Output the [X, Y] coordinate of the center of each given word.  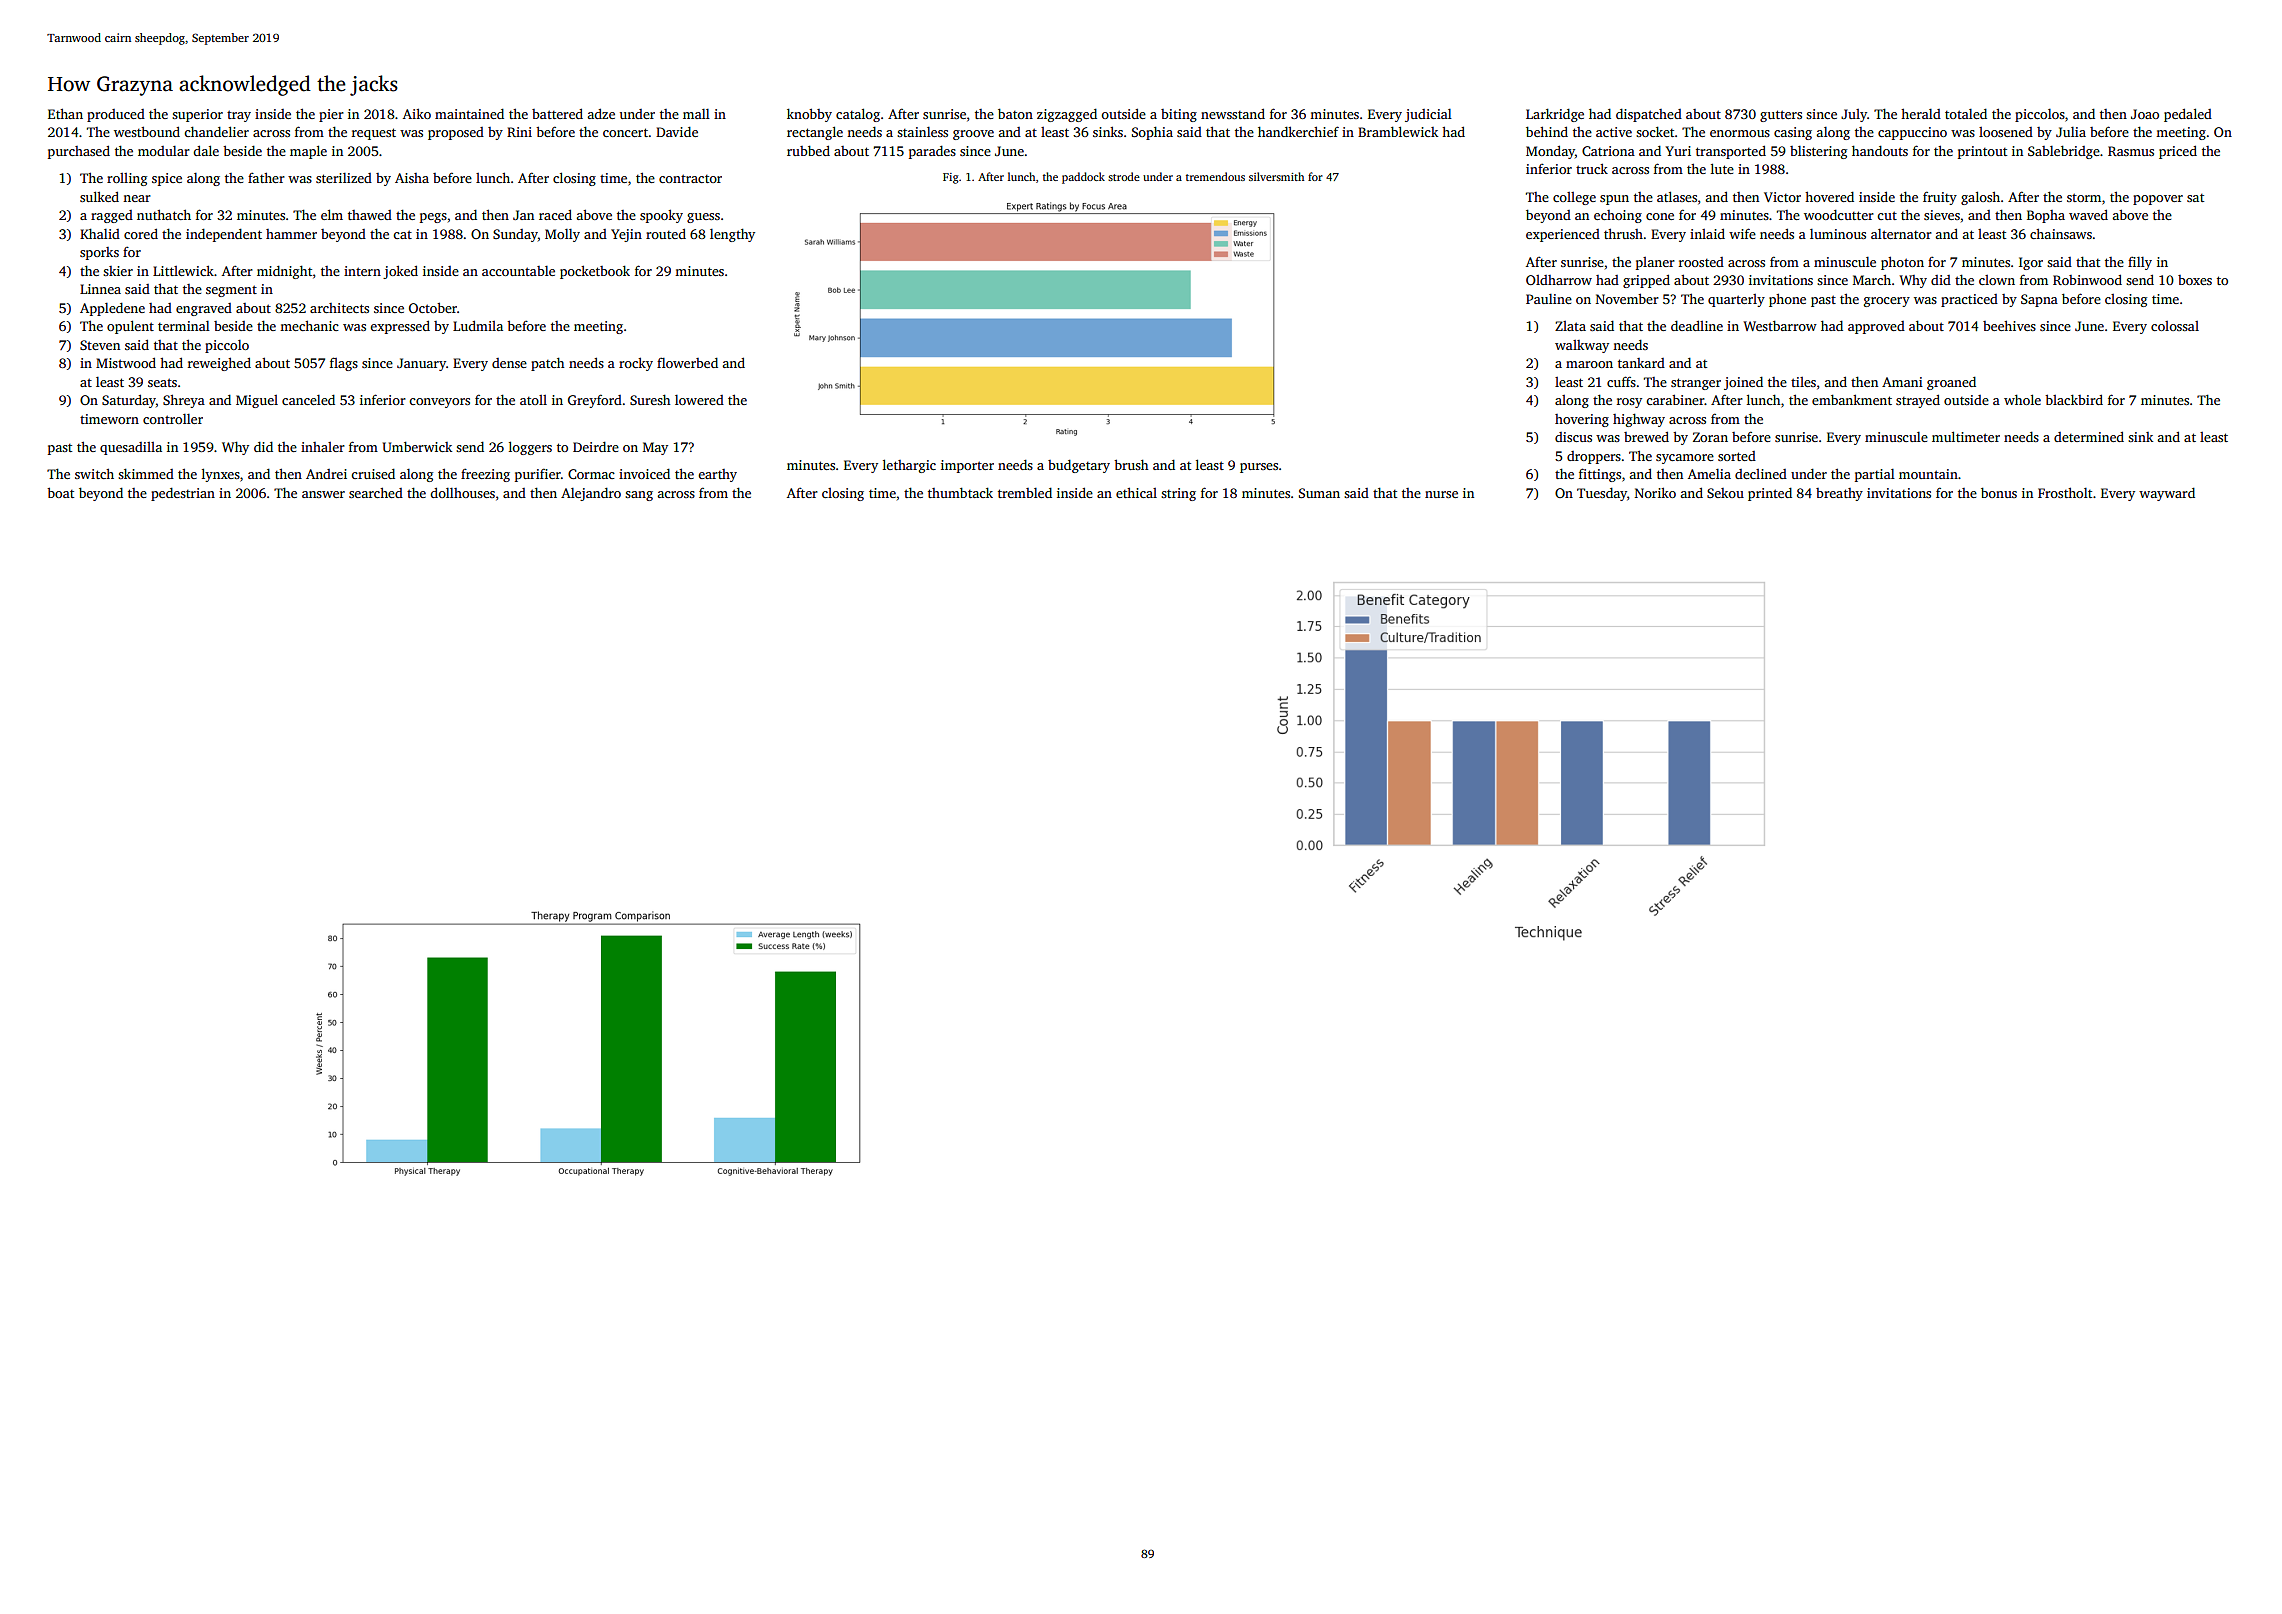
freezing [485, 475]
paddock [1083, 178]
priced [2178, 152]
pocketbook [595, 272]
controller [173, 419]
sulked [99, 196]
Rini [519, 132]
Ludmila [478, 325]
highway [1639, 420]
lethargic [909, 466]
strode [1124, 176]
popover [2158, 200]
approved [1876, 327]
